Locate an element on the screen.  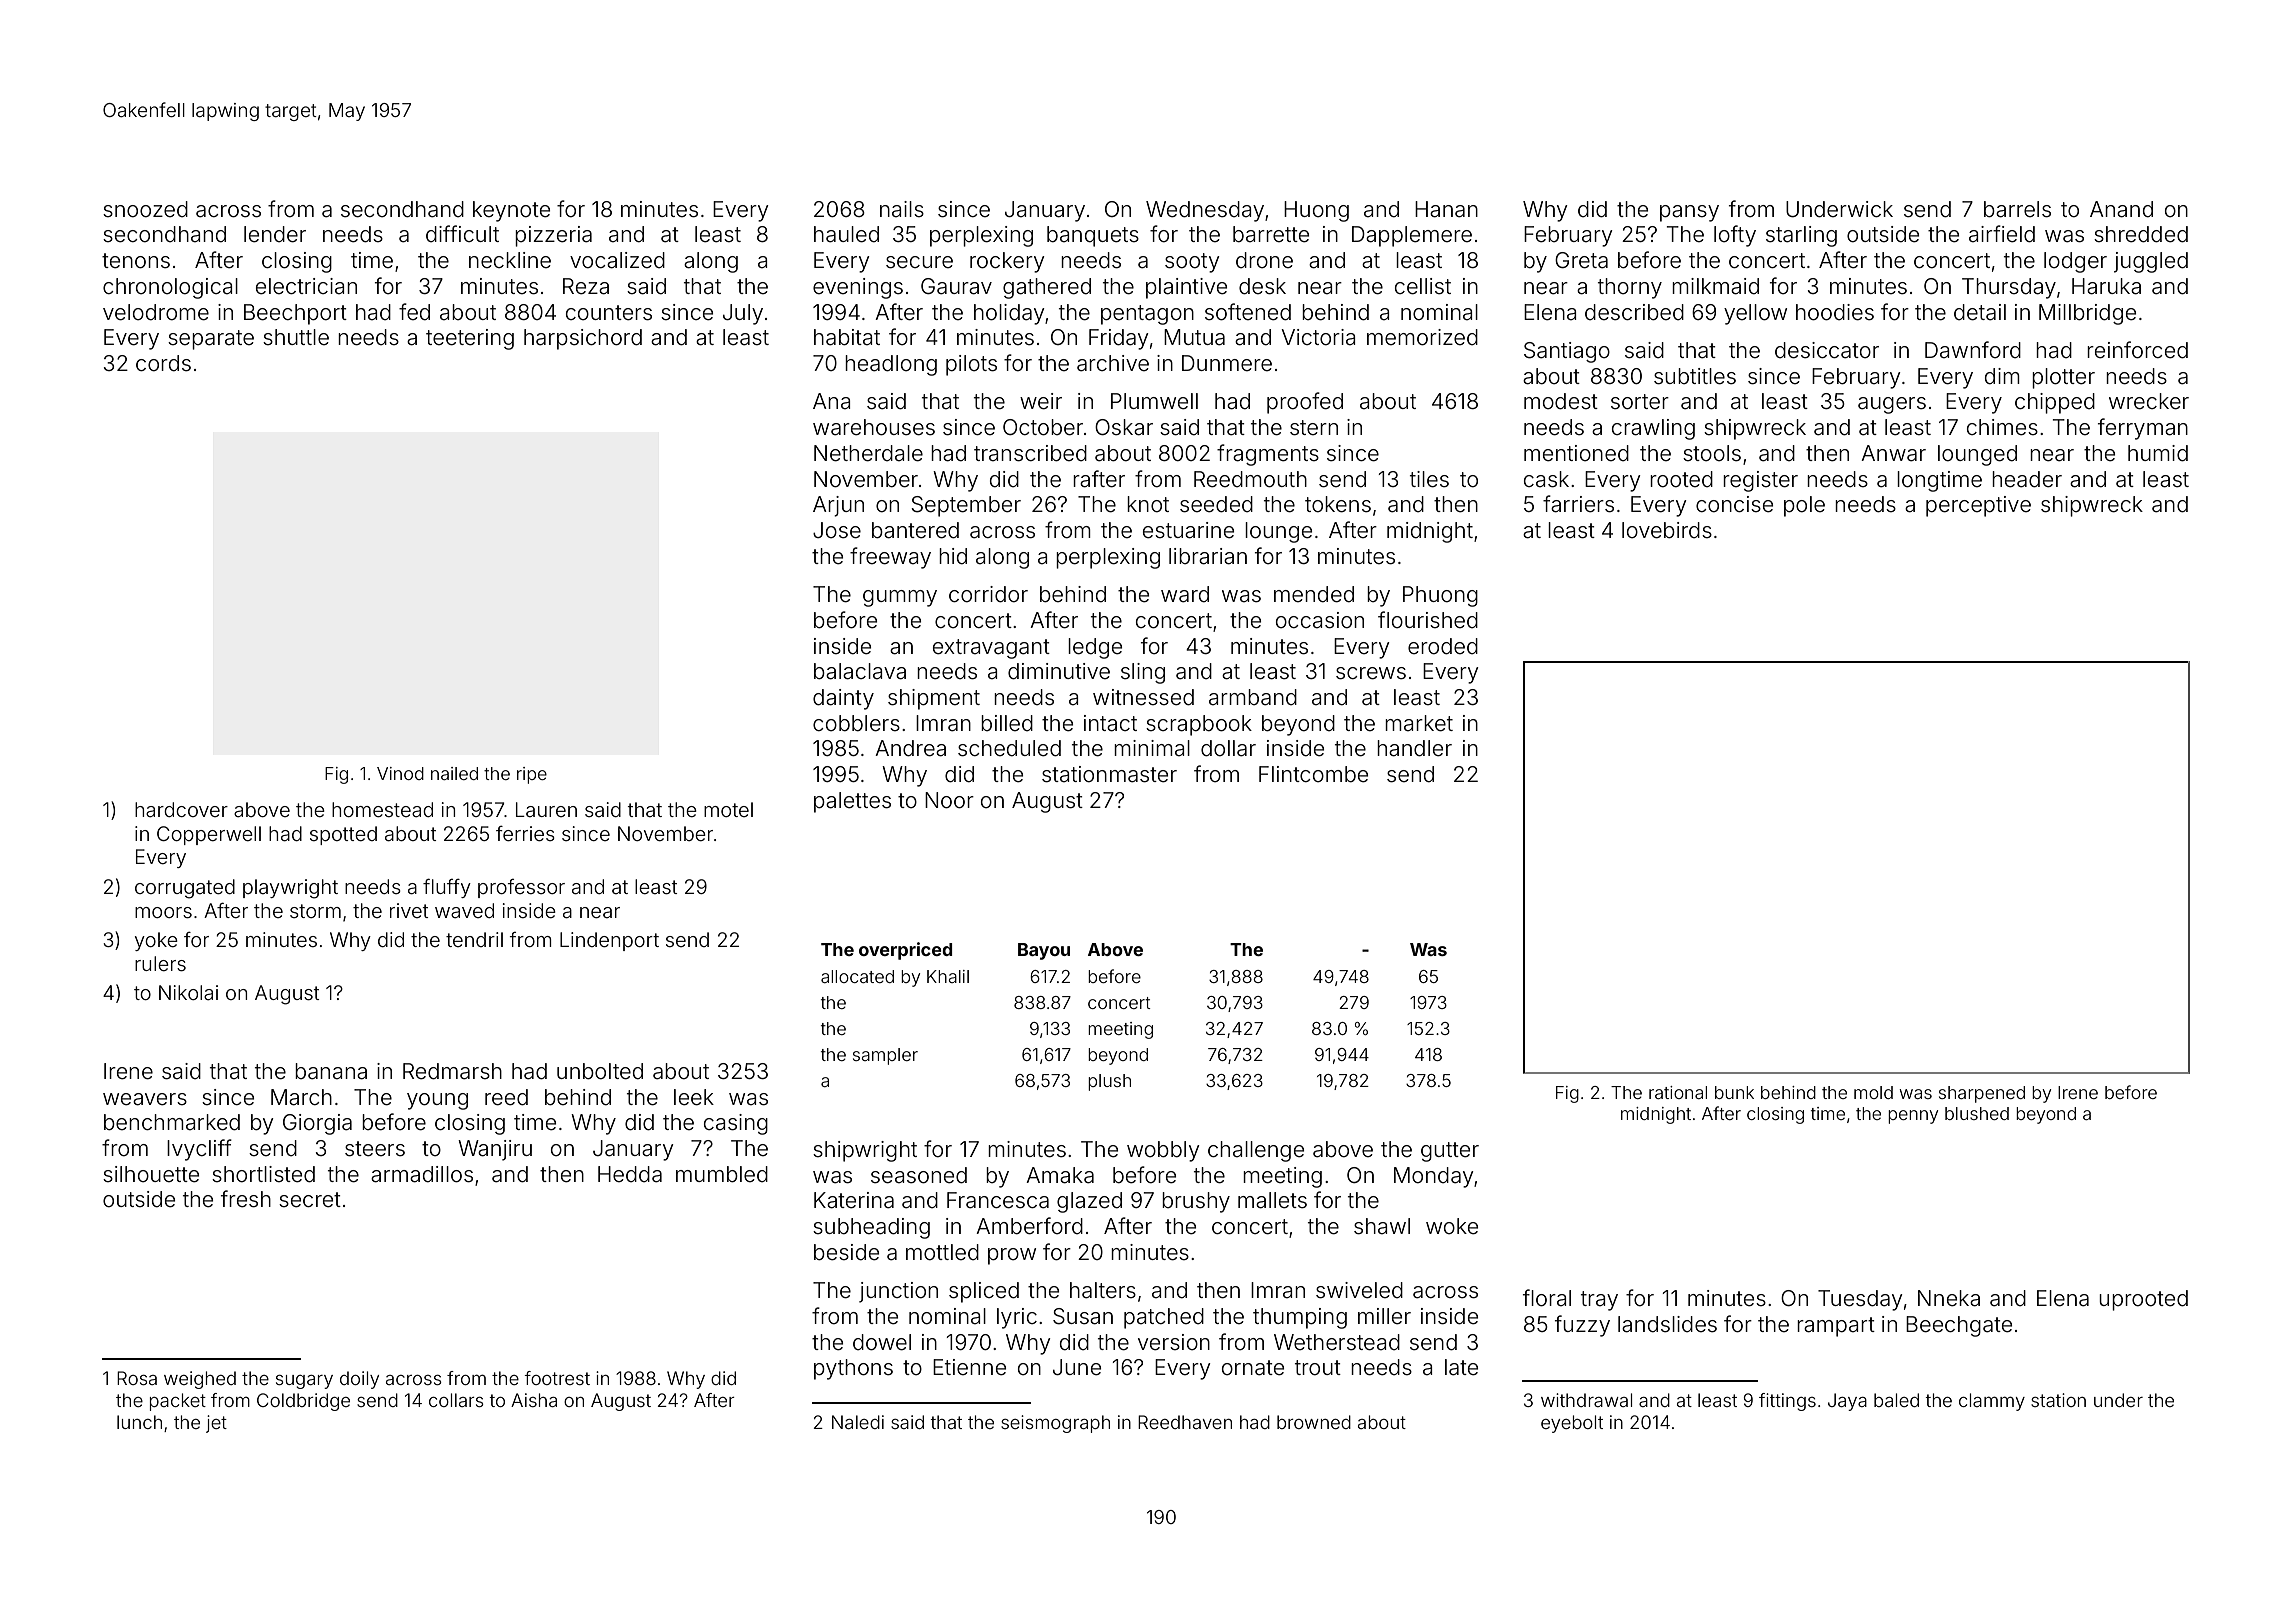
allocated is located at coordinates (857, 976).
